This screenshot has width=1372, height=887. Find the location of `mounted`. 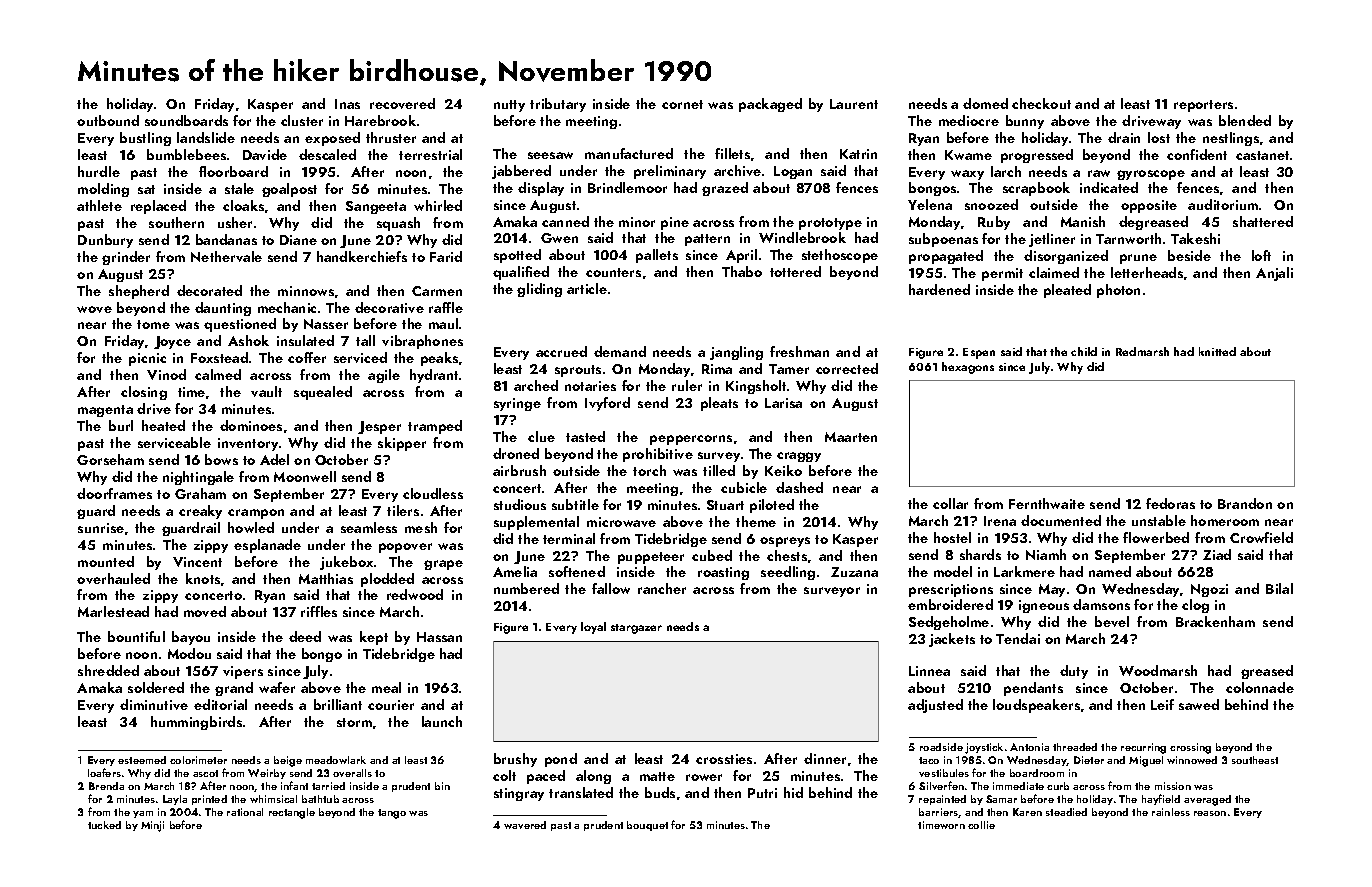

mounted is located at coordinates (106, 561).
